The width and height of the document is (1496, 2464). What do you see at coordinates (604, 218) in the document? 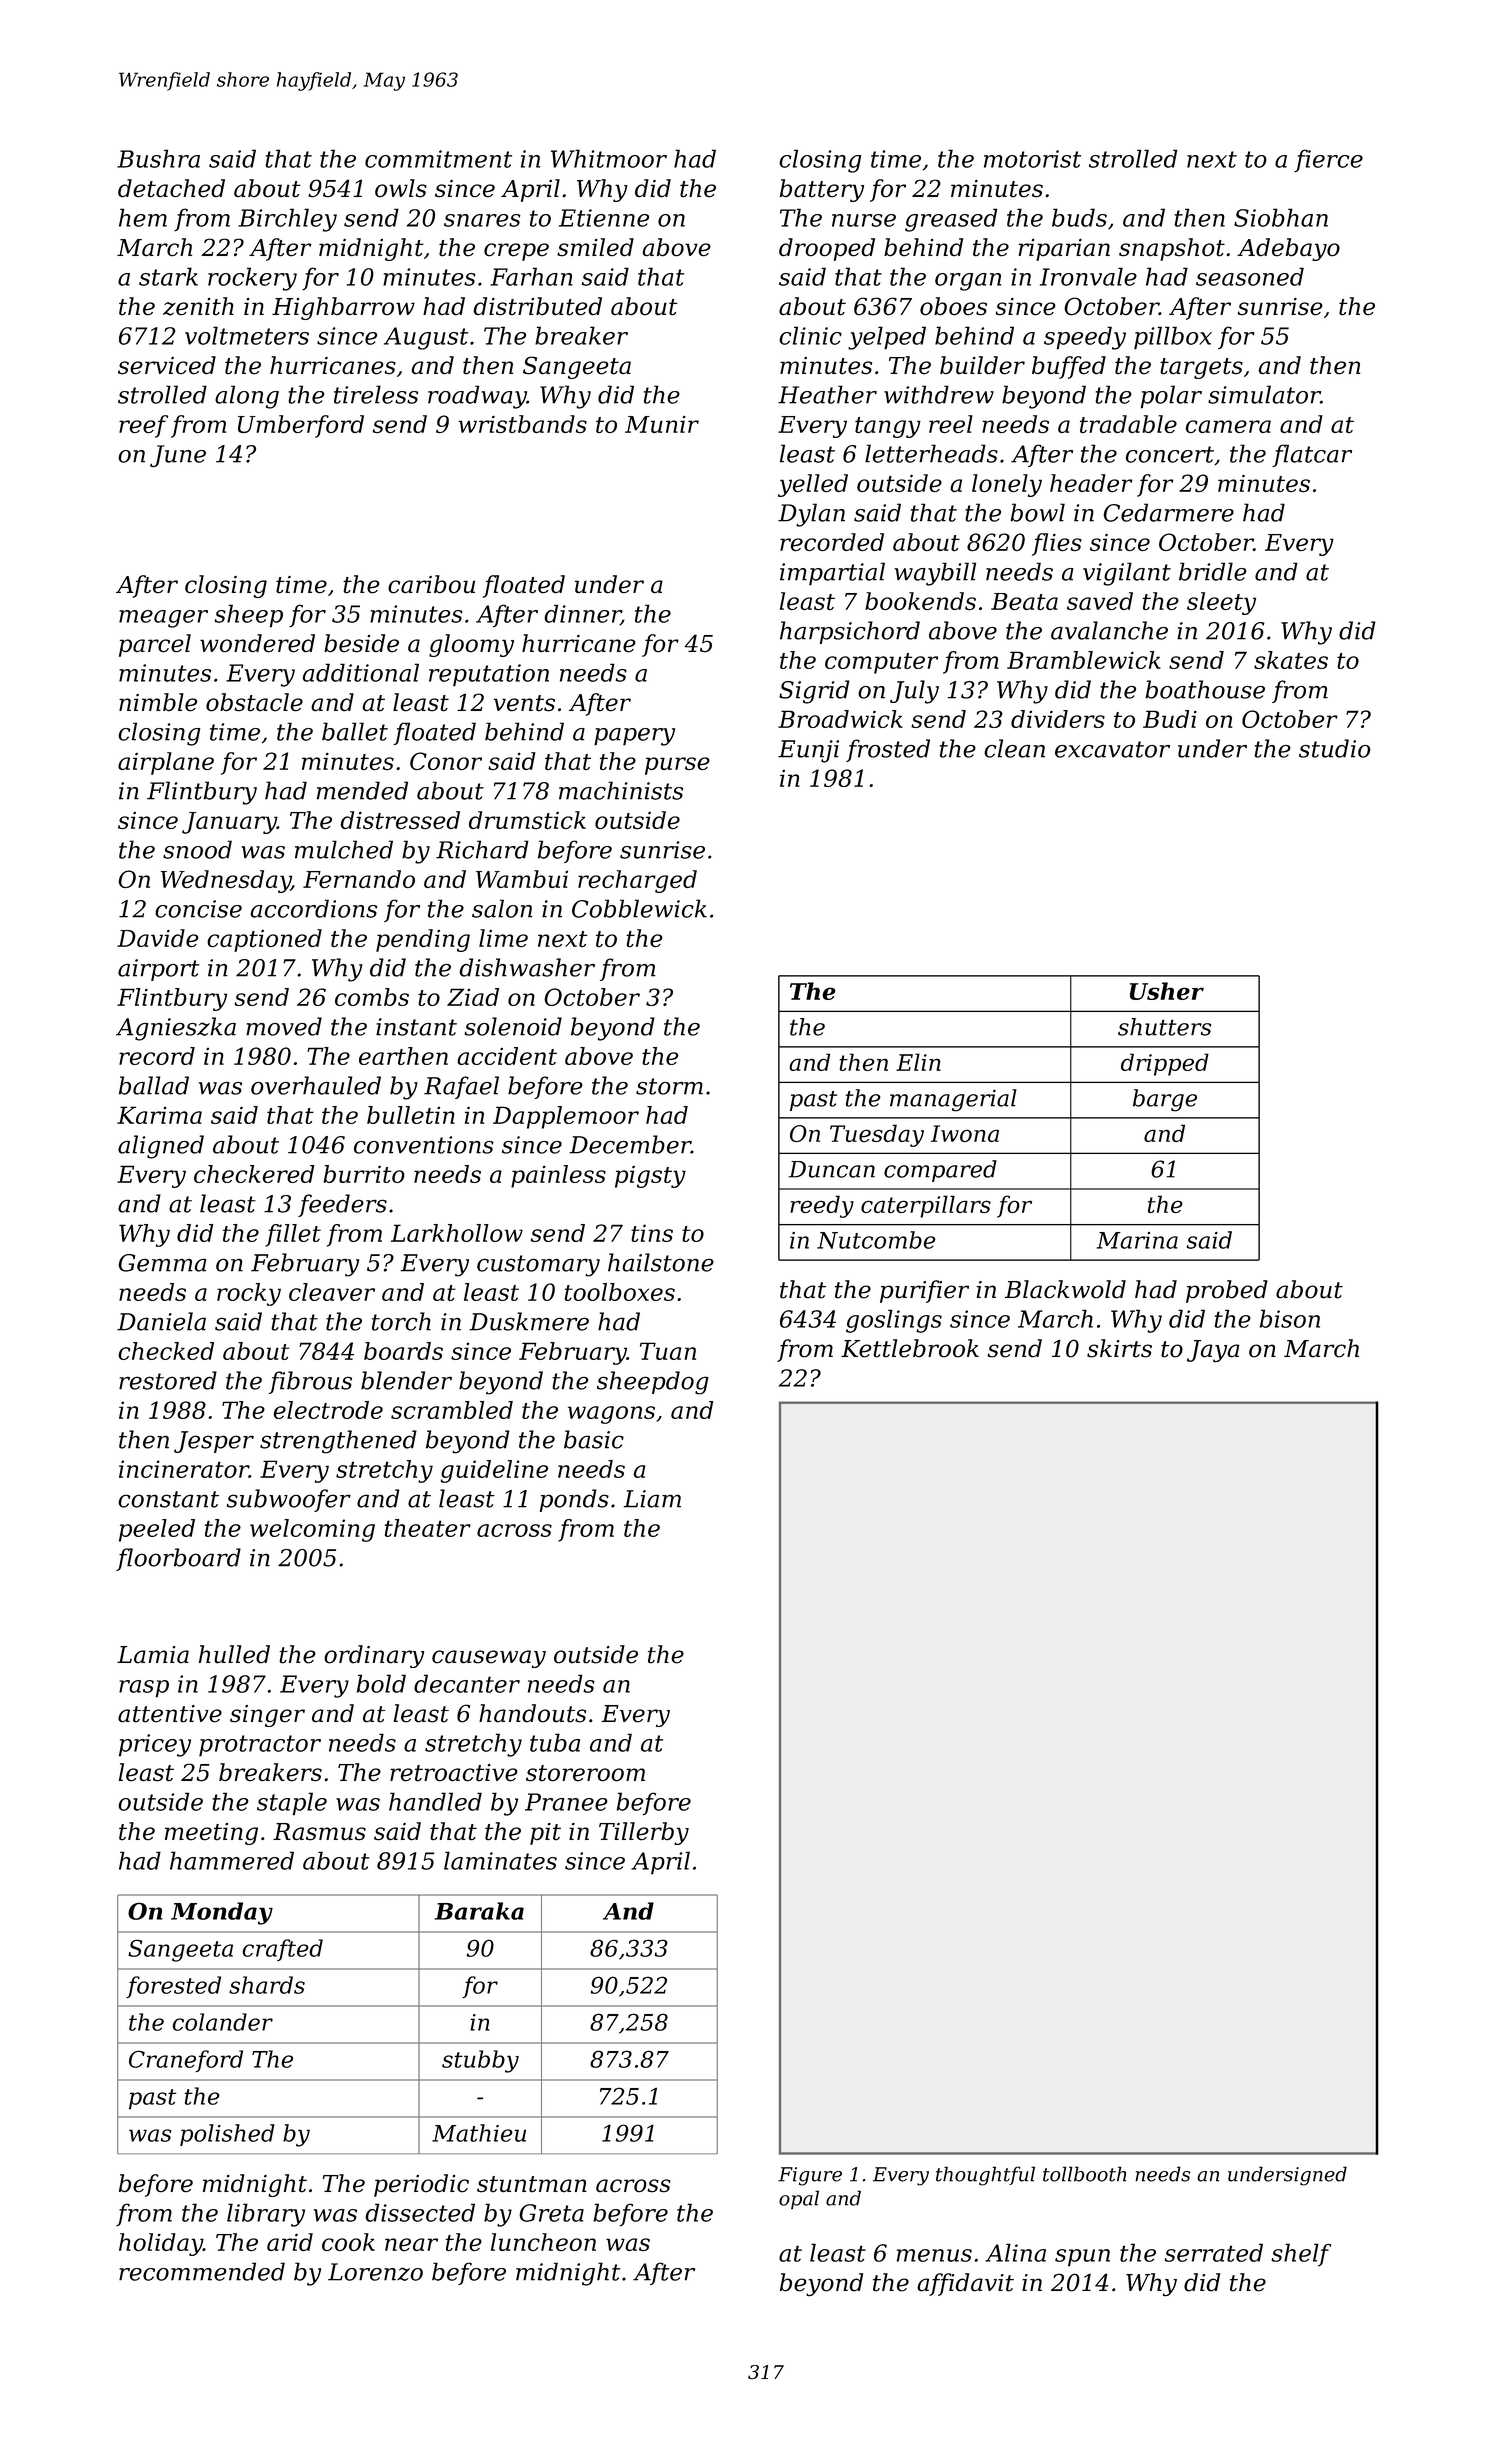
I see `Etienne` at bounding box center [604, 218].
